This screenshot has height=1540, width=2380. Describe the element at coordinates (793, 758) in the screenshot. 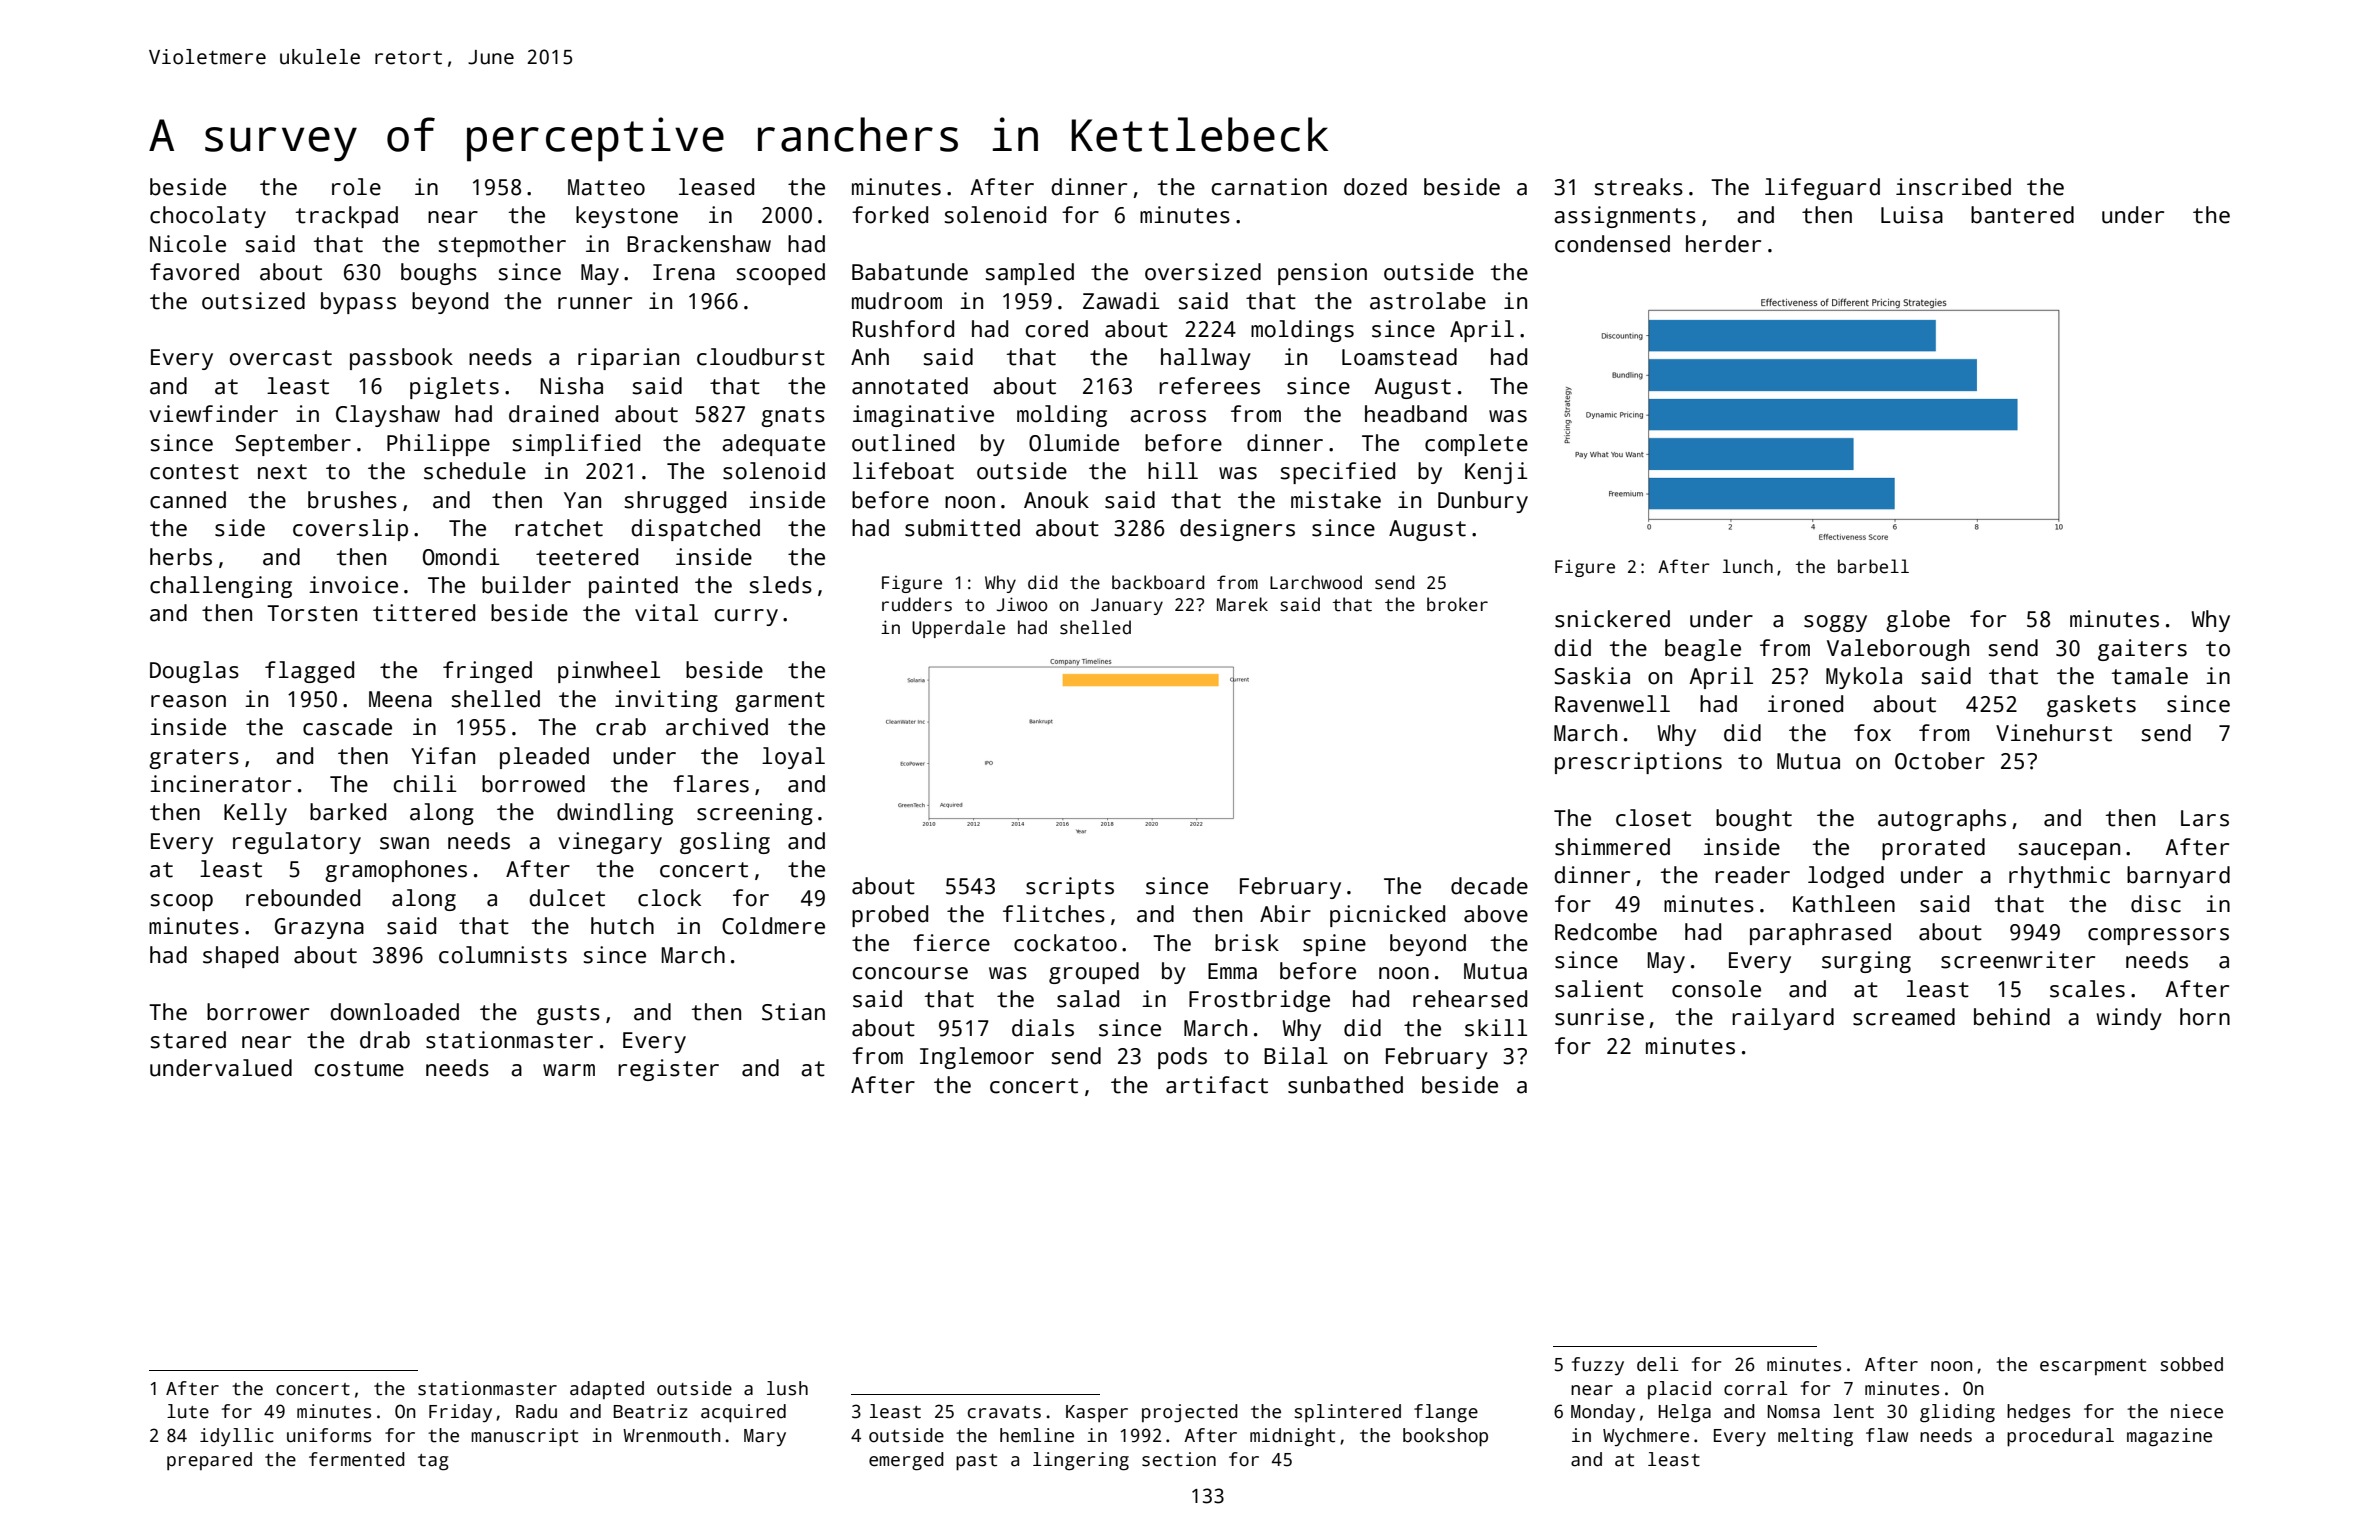

I see `loyal` at that location.
